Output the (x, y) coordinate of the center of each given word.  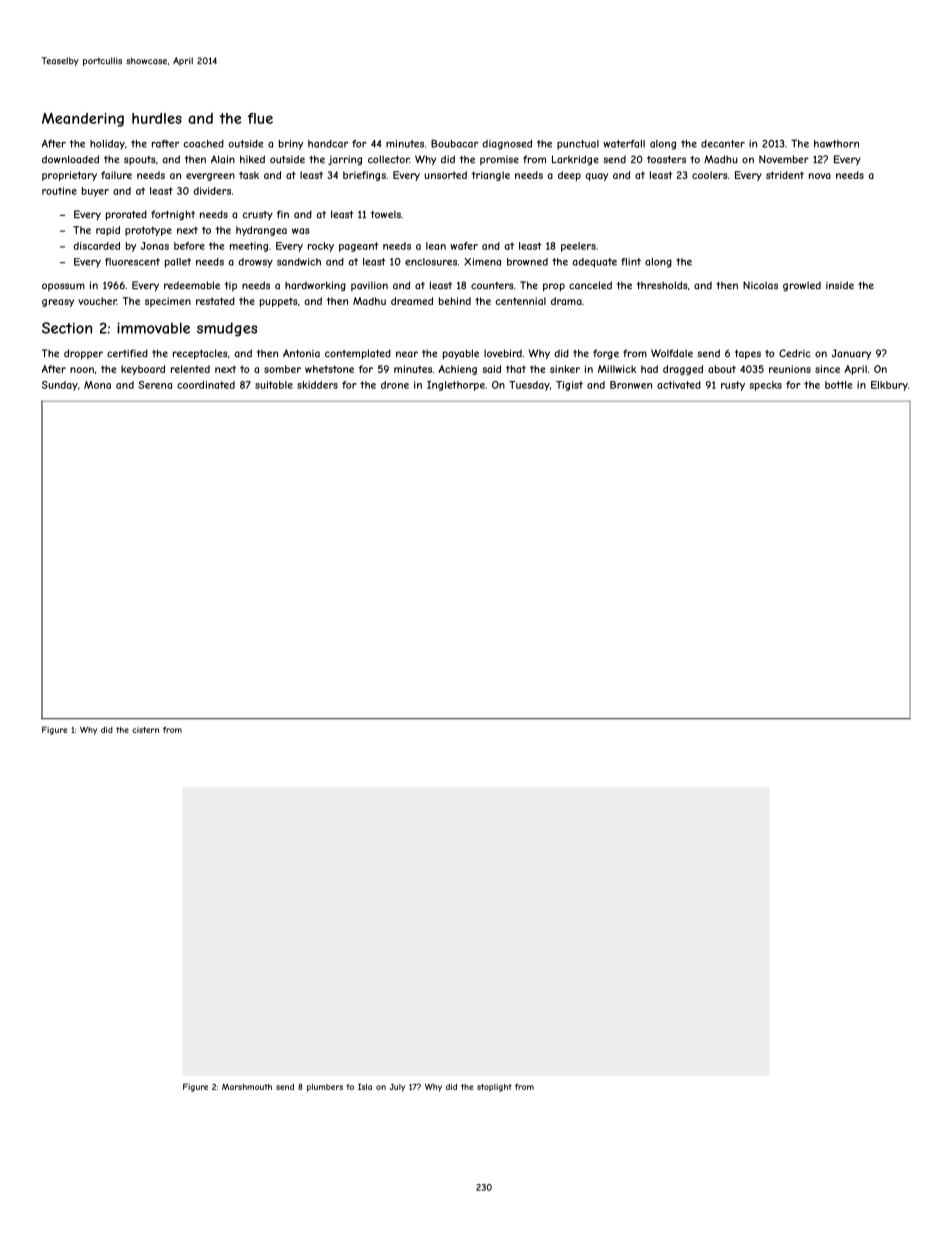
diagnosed (507, 145)
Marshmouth (247, 1086)
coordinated (206, 385)
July (397, 1087)
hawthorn (836, 144)
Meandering (83, 119)
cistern (145, 730)
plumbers (325, 1088)
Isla (365, 1086)
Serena (155, 385)
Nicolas (760, 285)
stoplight (494, 1088)
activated (679, 385)
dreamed (412, 301)
